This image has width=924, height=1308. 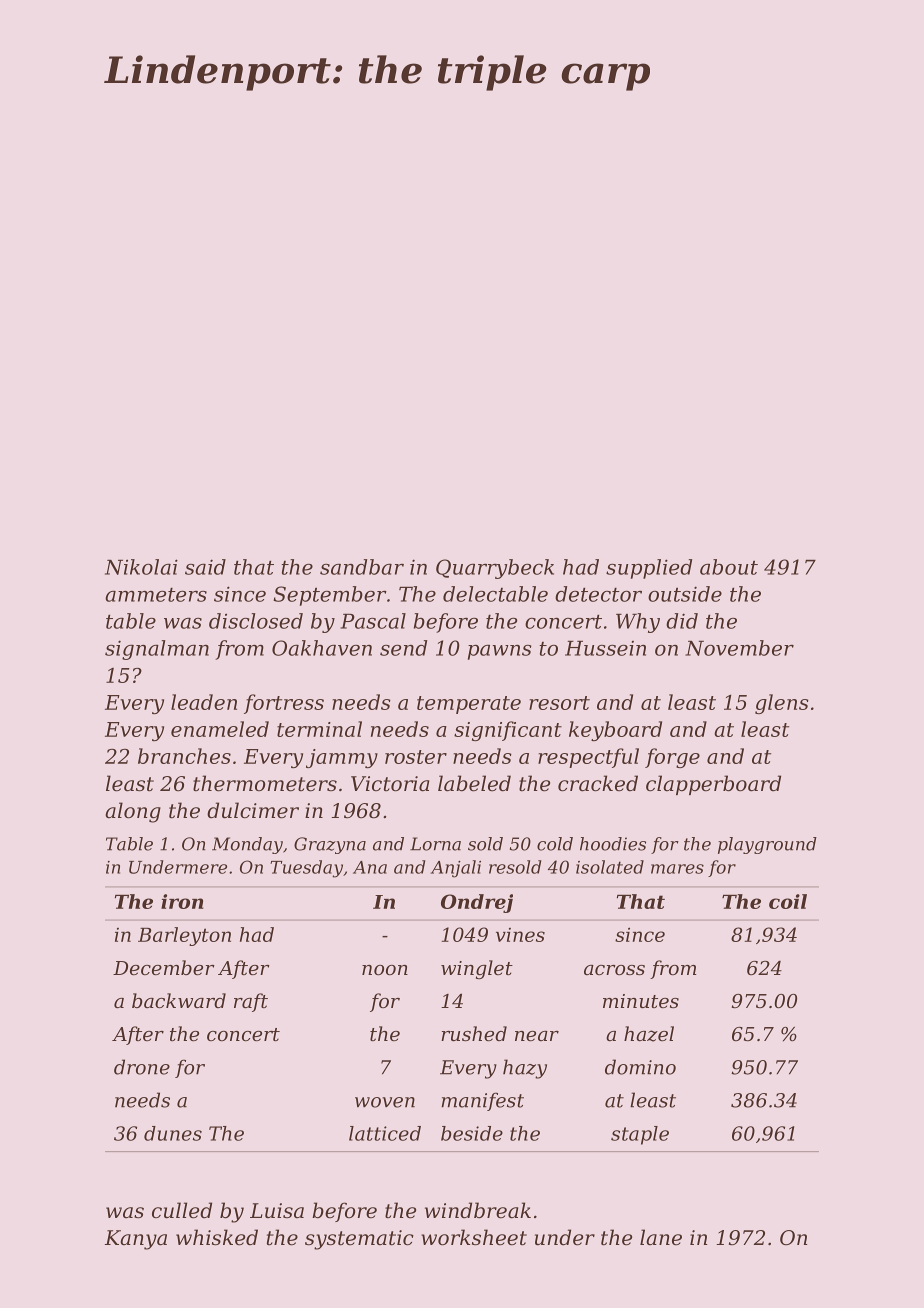 I want to click on cold, so click(x=555, y=844).
